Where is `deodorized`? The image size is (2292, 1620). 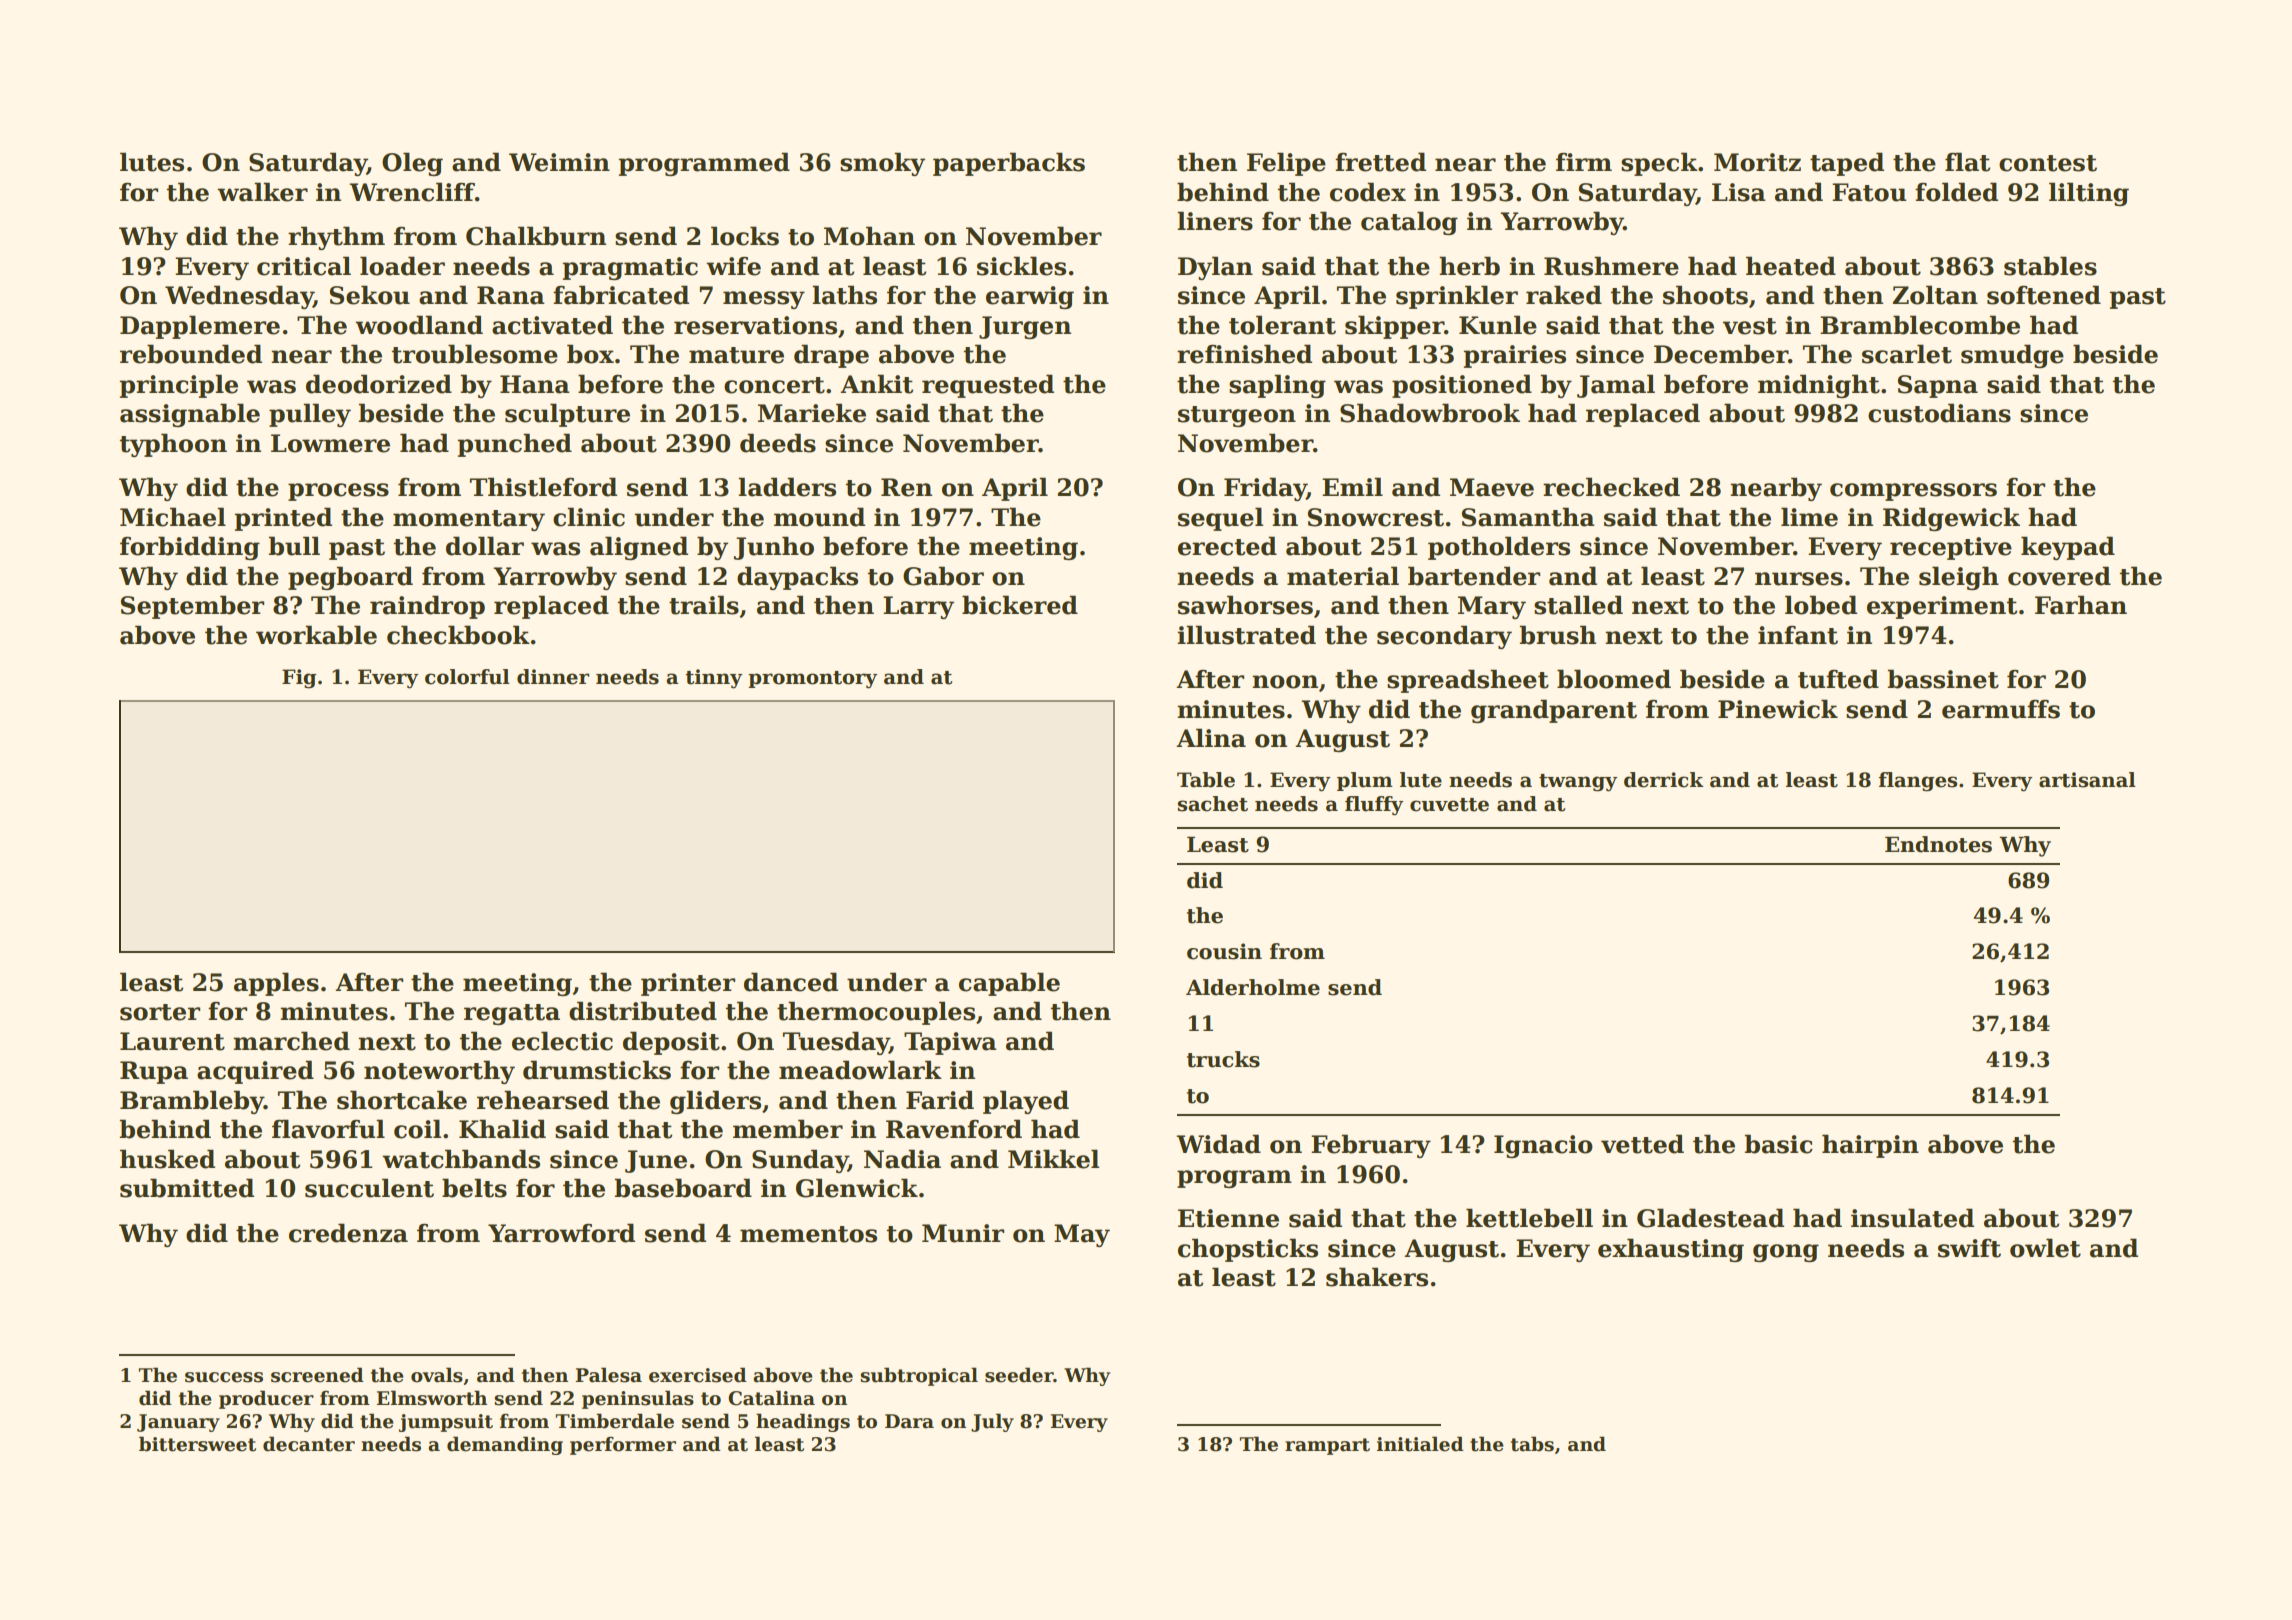
deodorized is located at coordinates (379, 384).
